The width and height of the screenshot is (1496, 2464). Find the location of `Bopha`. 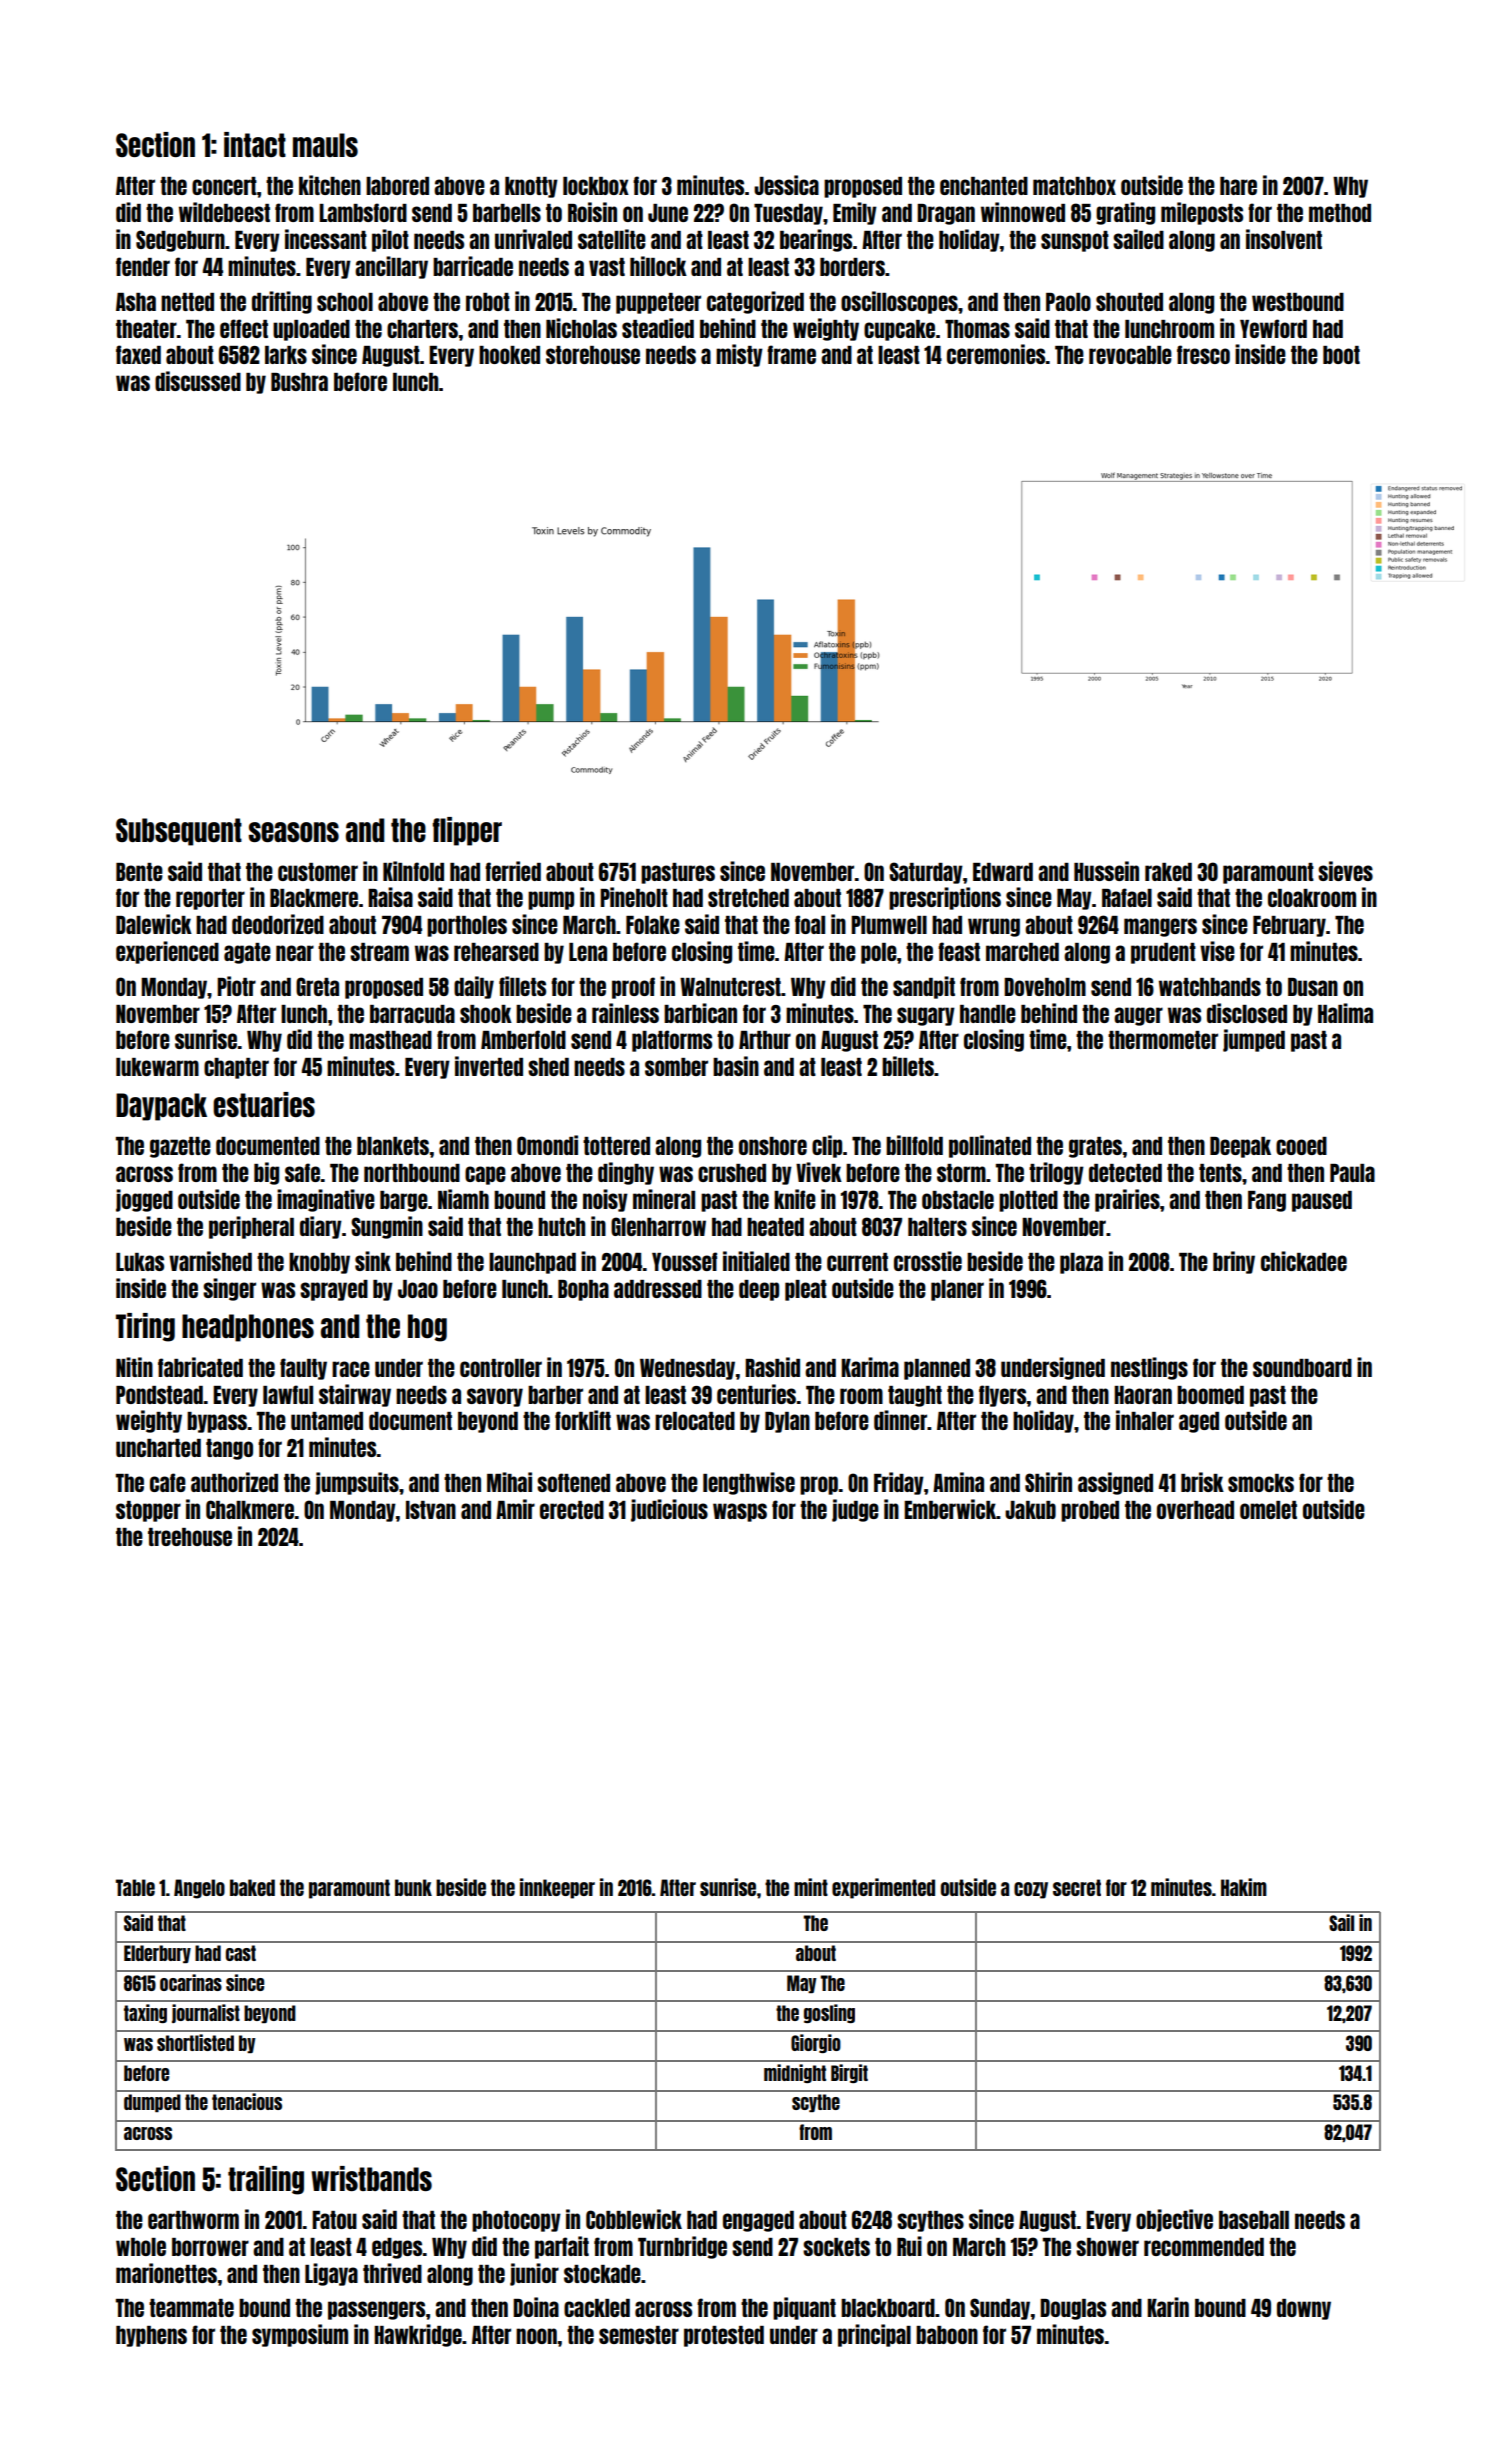

Bopha is located at coordinates (583, 1290).
